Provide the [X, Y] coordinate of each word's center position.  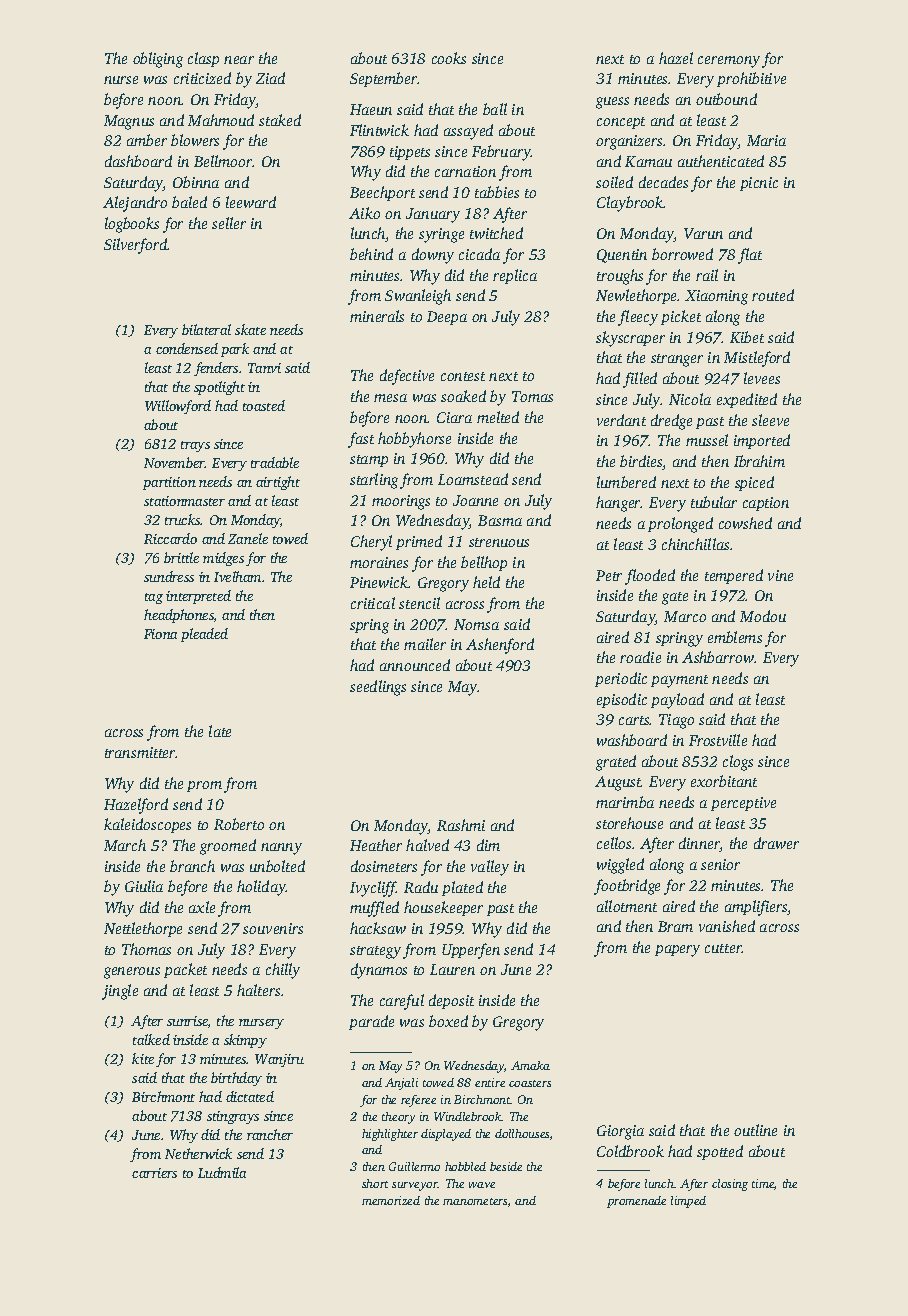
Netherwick [198, 1153]
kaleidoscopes [147, 825]
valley [490, 868]
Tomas [532, 396]
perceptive [743, 804]
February [501, 153]
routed [773, 295]
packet [185, 970]
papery [677, 951]
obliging [158, 60]
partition [169, 483]
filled [640, 380]
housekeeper [443, 908]
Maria [766, 140]
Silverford [136, 246]
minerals [377, 316]
